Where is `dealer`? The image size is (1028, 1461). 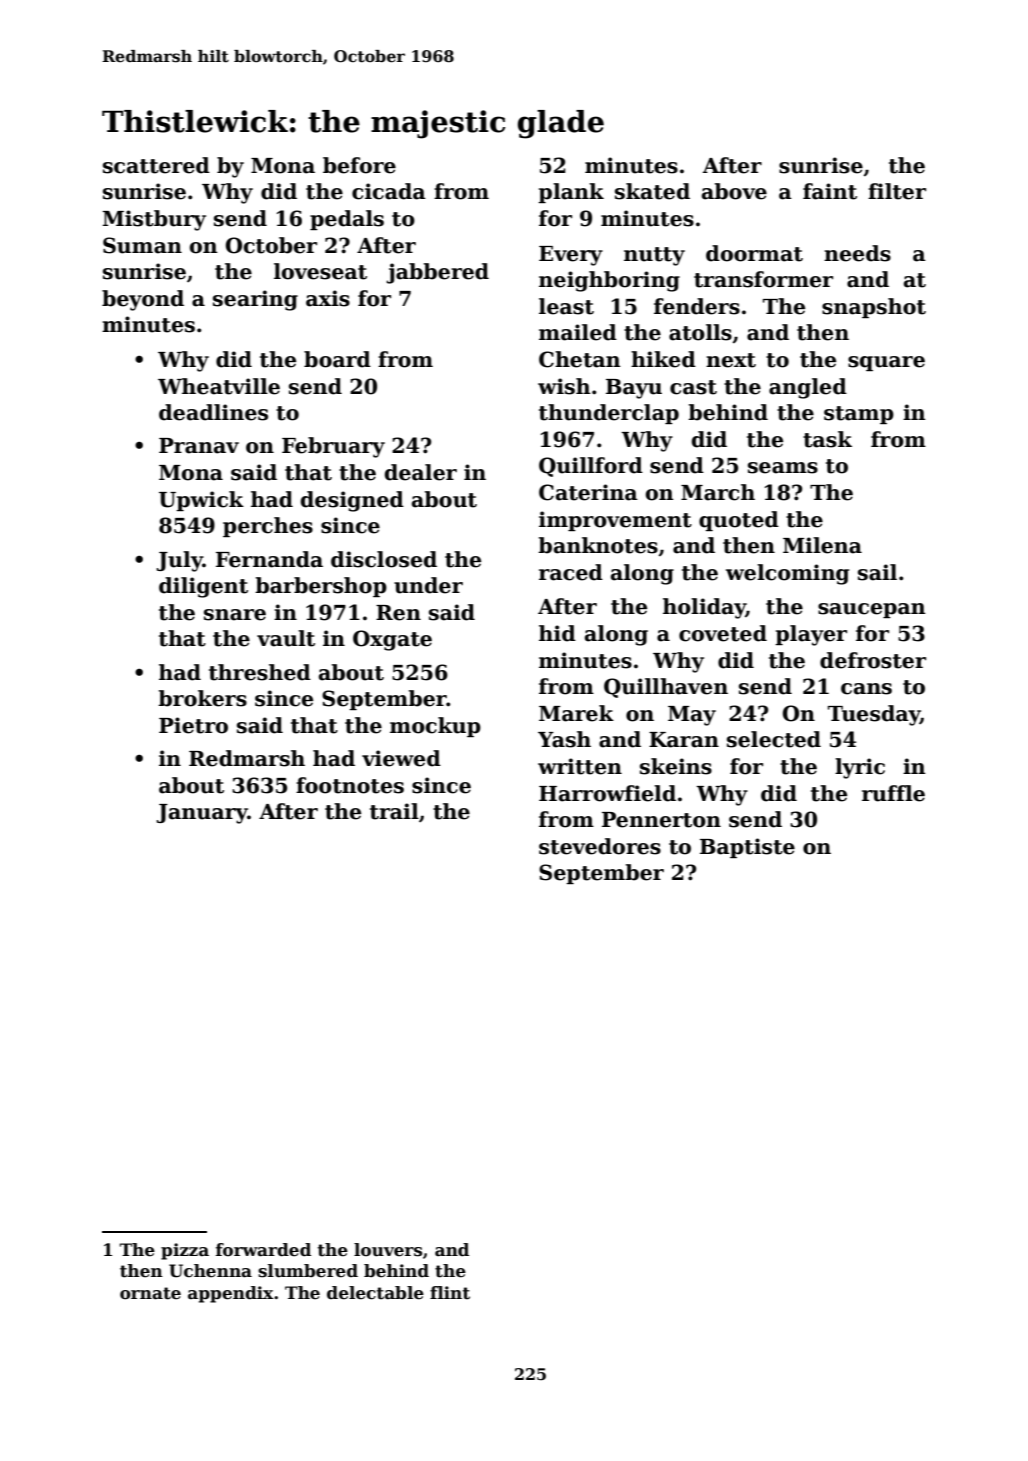
dealer is located at coordinates (421, 472).
